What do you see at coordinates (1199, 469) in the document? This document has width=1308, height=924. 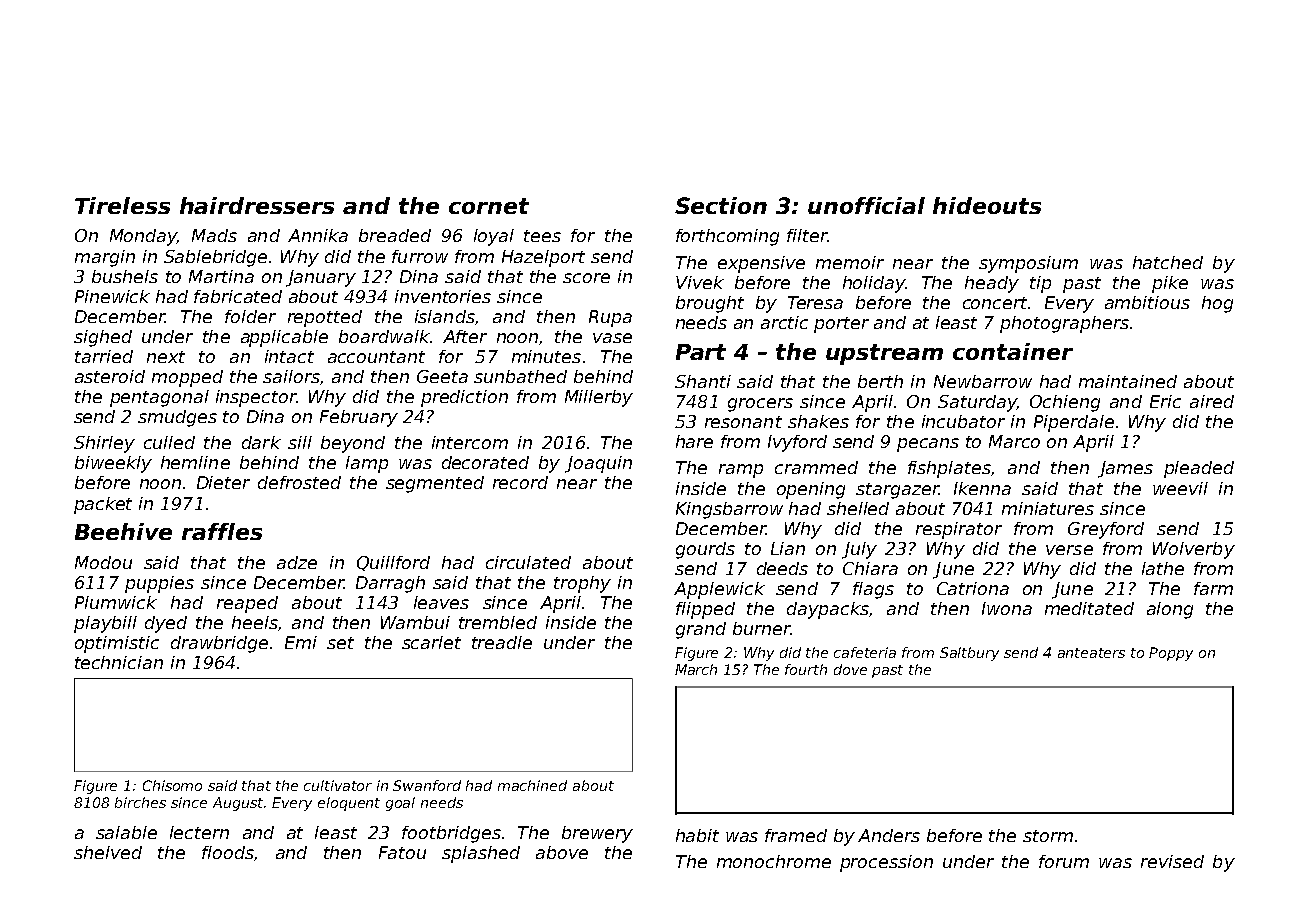 I see `pleaded` at bounding box center [1199, 469].
